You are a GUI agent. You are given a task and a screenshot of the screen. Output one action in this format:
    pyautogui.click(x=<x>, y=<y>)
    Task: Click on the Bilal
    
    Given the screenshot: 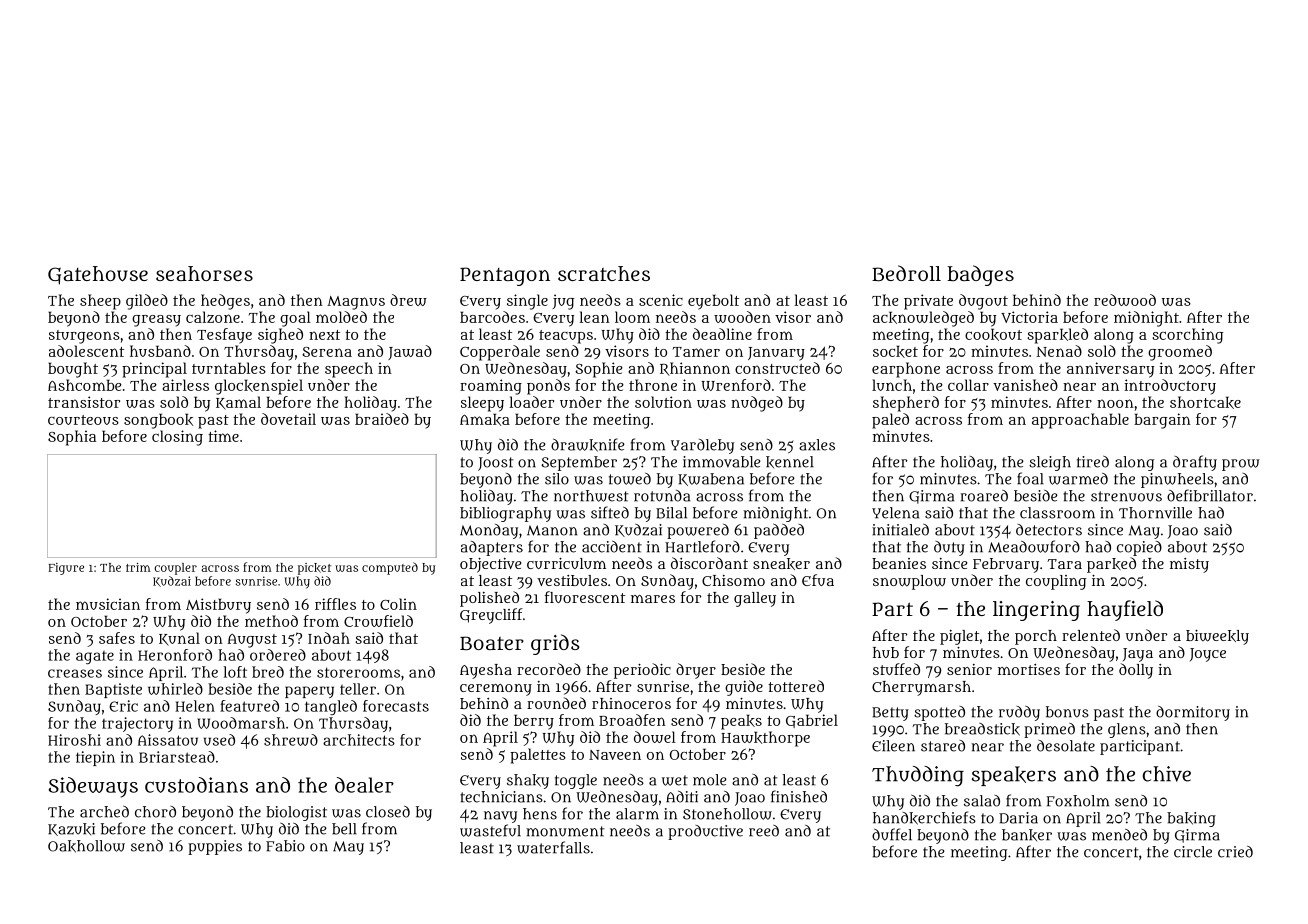 What is the action you would take?
    pyautogui.click(x=671, y=513)
